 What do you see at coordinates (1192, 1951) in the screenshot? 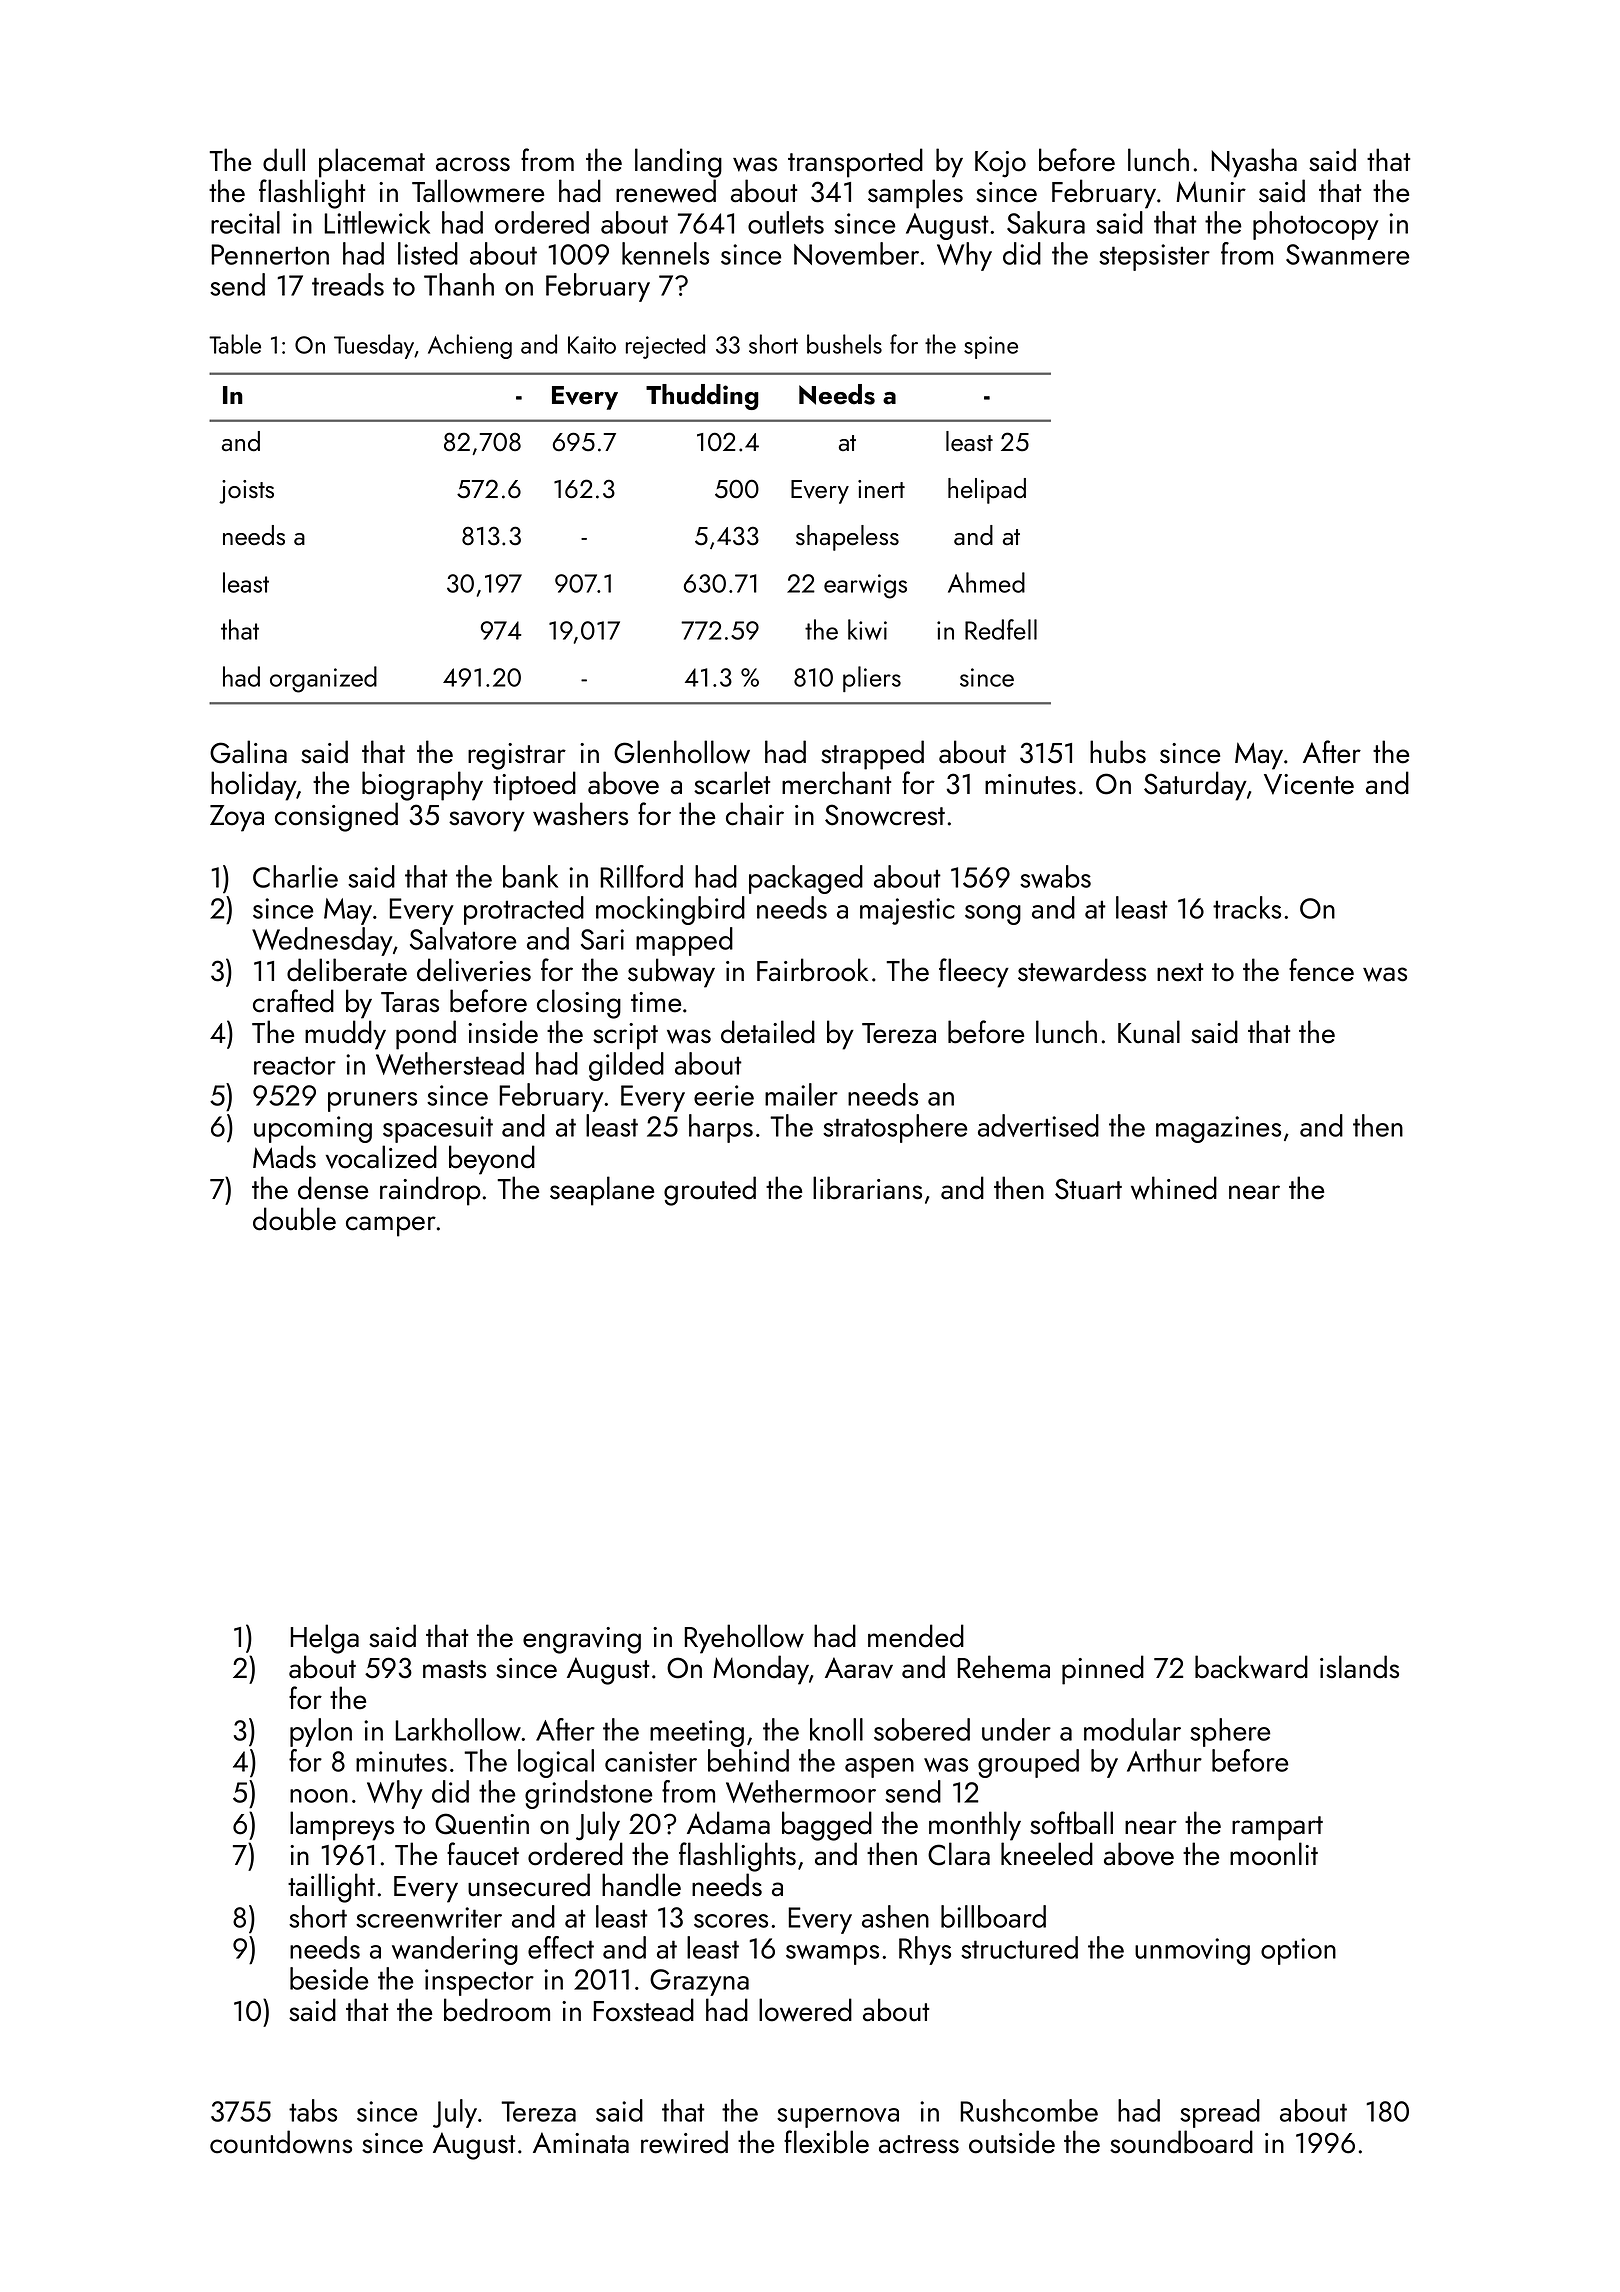
I see `unmoving` at bounding box center [1192, 1951].
